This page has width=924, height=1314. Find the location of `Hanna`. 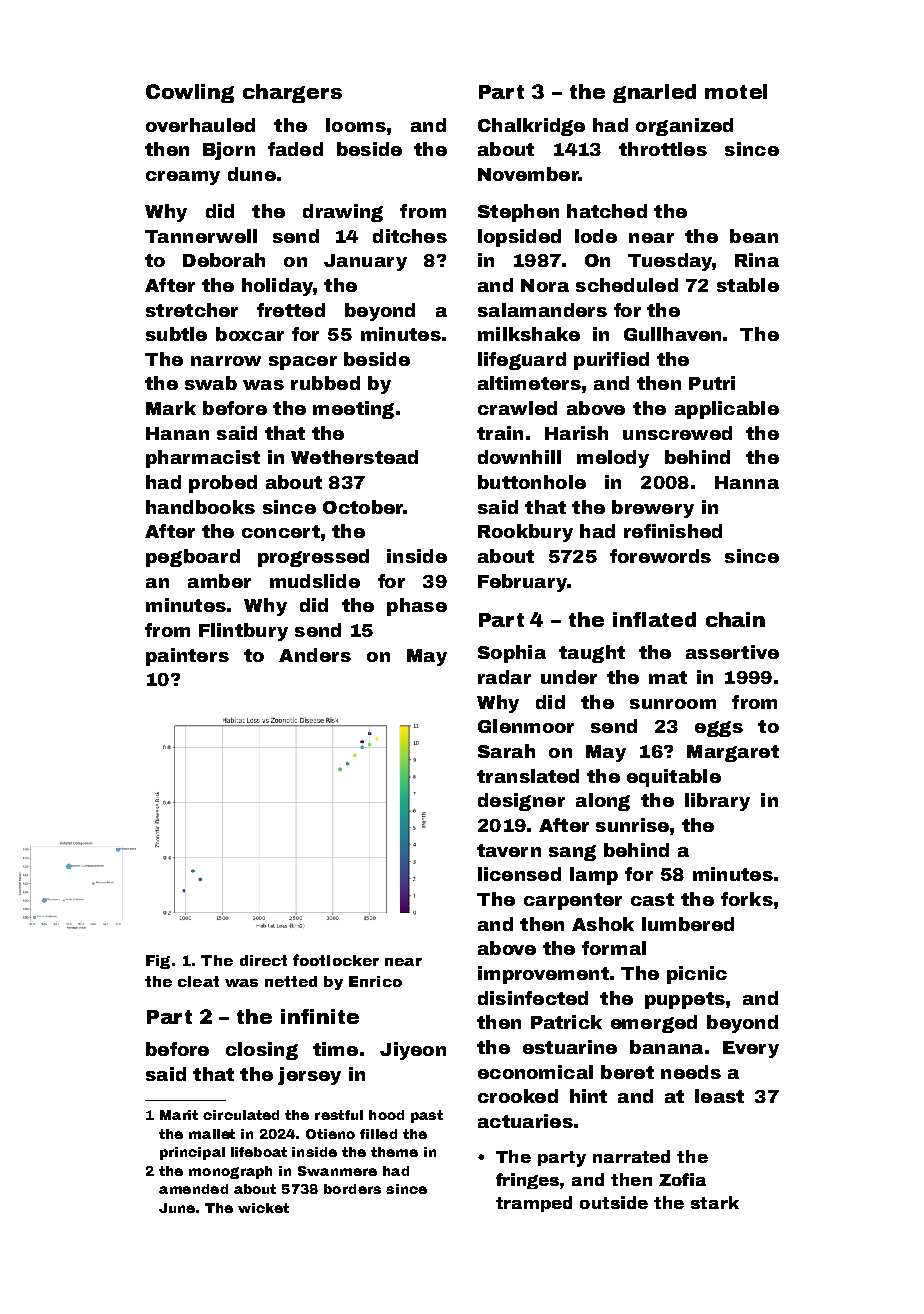

Hanna is located at coordinates (747, 482).
